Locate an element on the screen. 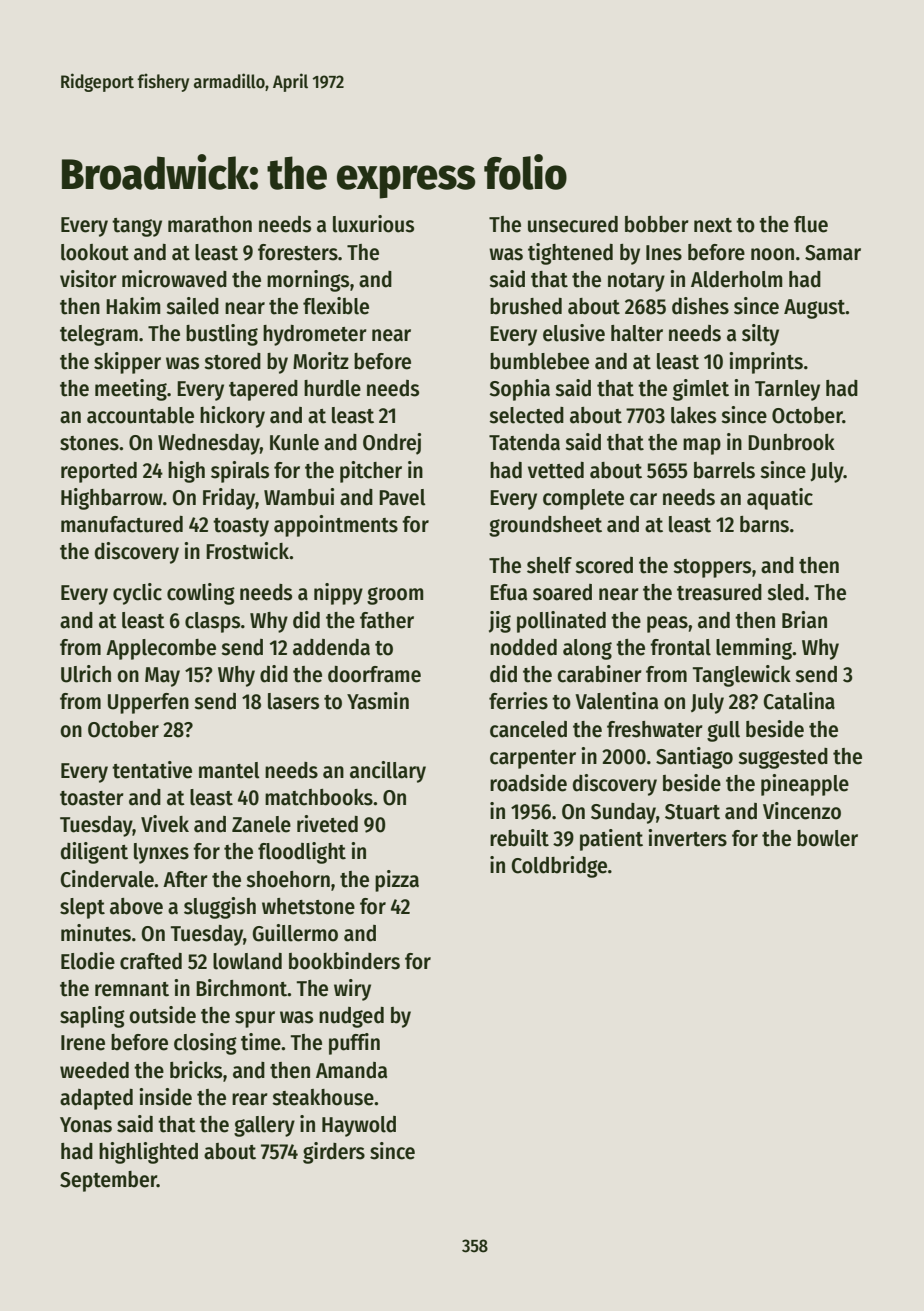  Tarnley is located at coordinates (787, 390).
